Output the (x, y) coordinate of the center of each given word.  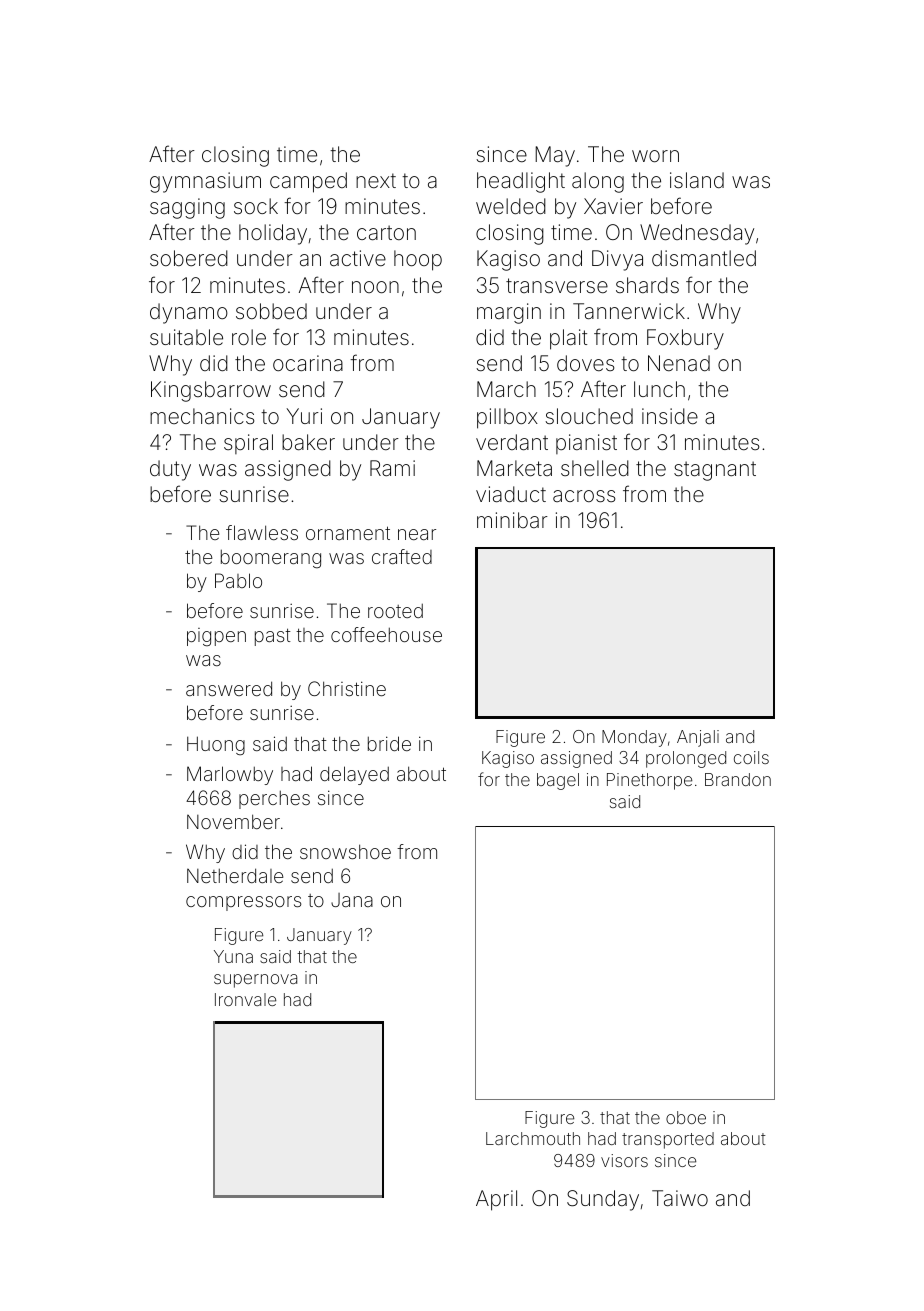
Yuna (233, 956)
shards (647, 285)
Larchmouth (533, 1138)
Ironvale (245, 999)
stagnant (715, 471)
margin (509, 313)
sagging (187, 208)
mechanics (202, 416)
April (496, 1200)
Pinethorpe (649, 781)
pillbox (507, 418)
